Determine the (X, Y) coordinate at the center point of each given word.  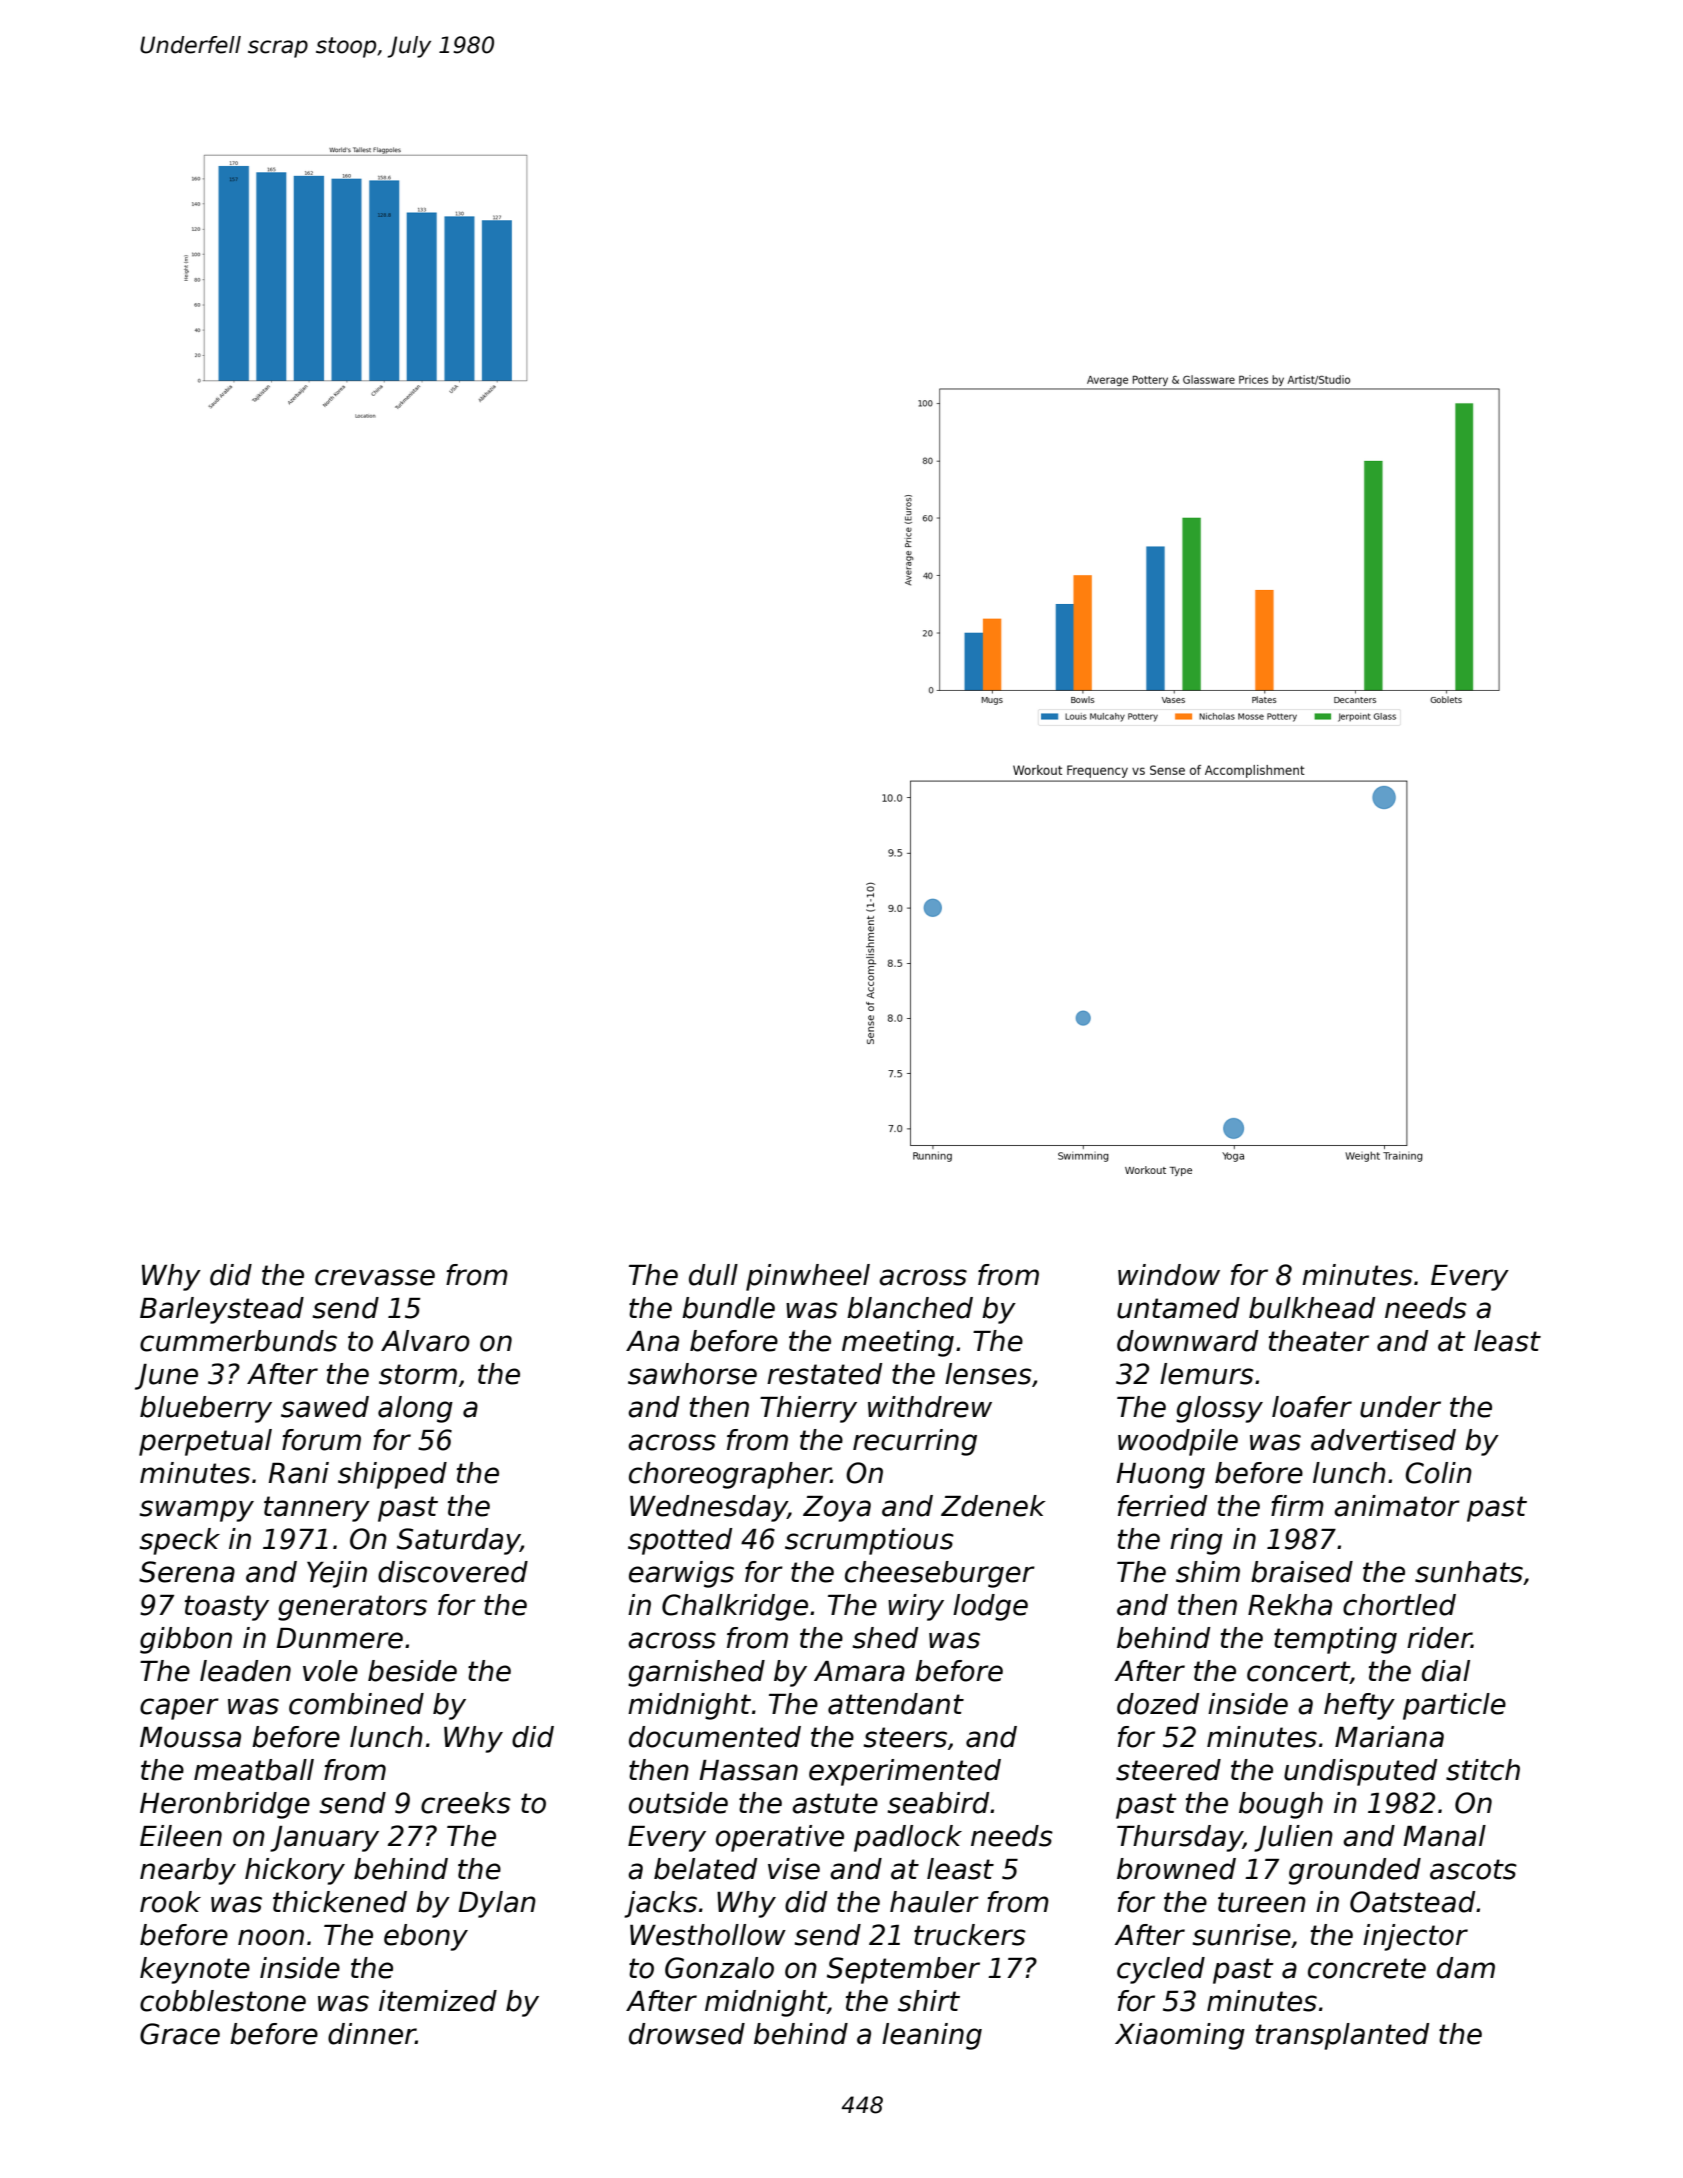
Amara (859, 1671)
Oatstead (1412, 1902)
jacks (660, 1904)
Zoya (837, 1509)
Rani (298, 1473)
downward (1187, 1341)
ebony (426, 1937)
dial (1446, 1671)
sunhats (1469, 1572)
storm (418, 1374)
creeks (466, 1803)
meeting (898, 1343)
